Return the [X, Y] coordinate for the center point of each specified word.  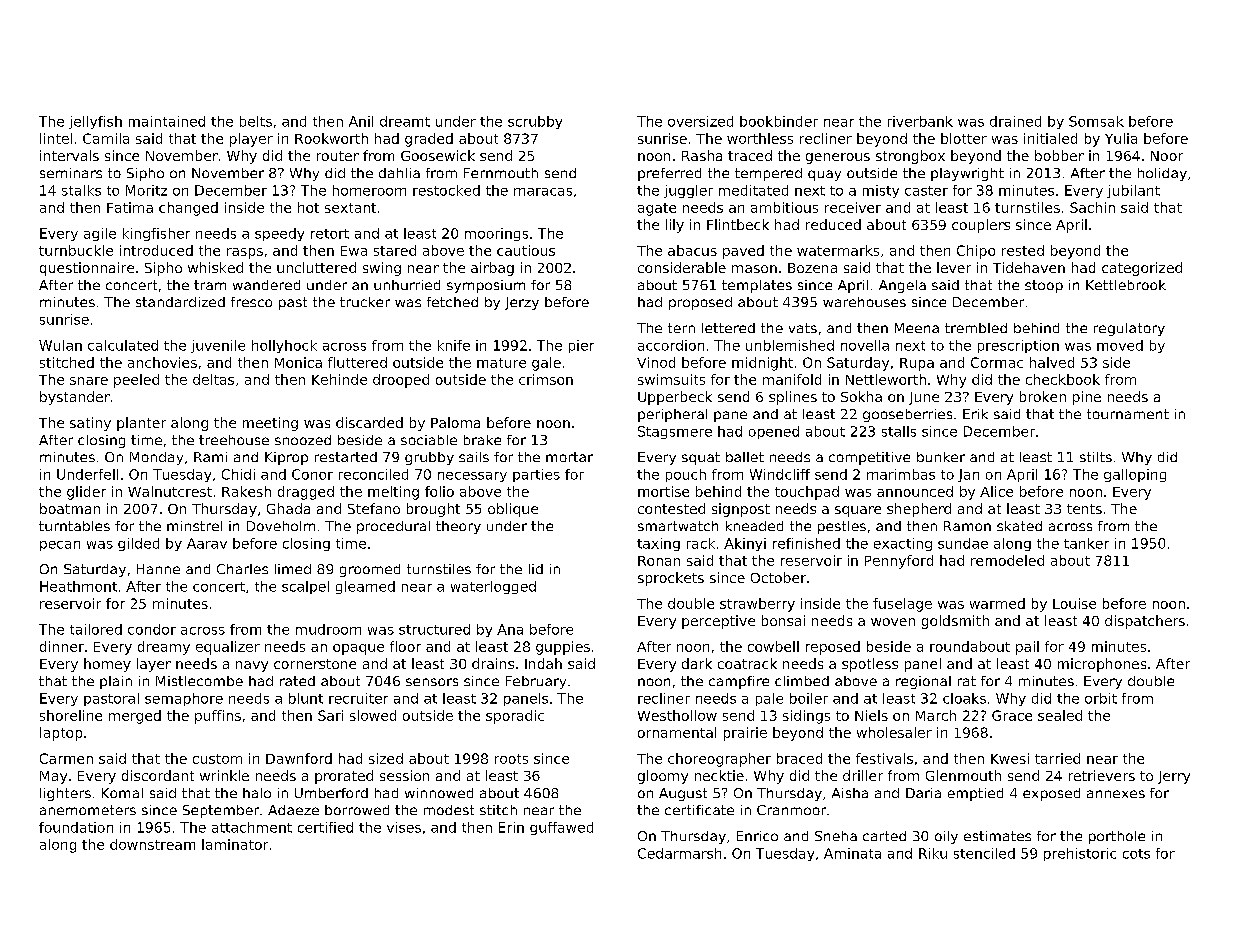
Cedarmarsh [679, 853]
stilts [1096, 457]
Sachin [1092, 207]
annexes [1116, 794]
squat [701, 458]
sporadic [515, 717]
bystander [75, 398]
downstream [152, 844]
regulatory [1129, 329]
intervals [69, 155]
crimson [546, 379]
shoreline [71, 715]
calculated [123, 345]
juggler [688, 191]
